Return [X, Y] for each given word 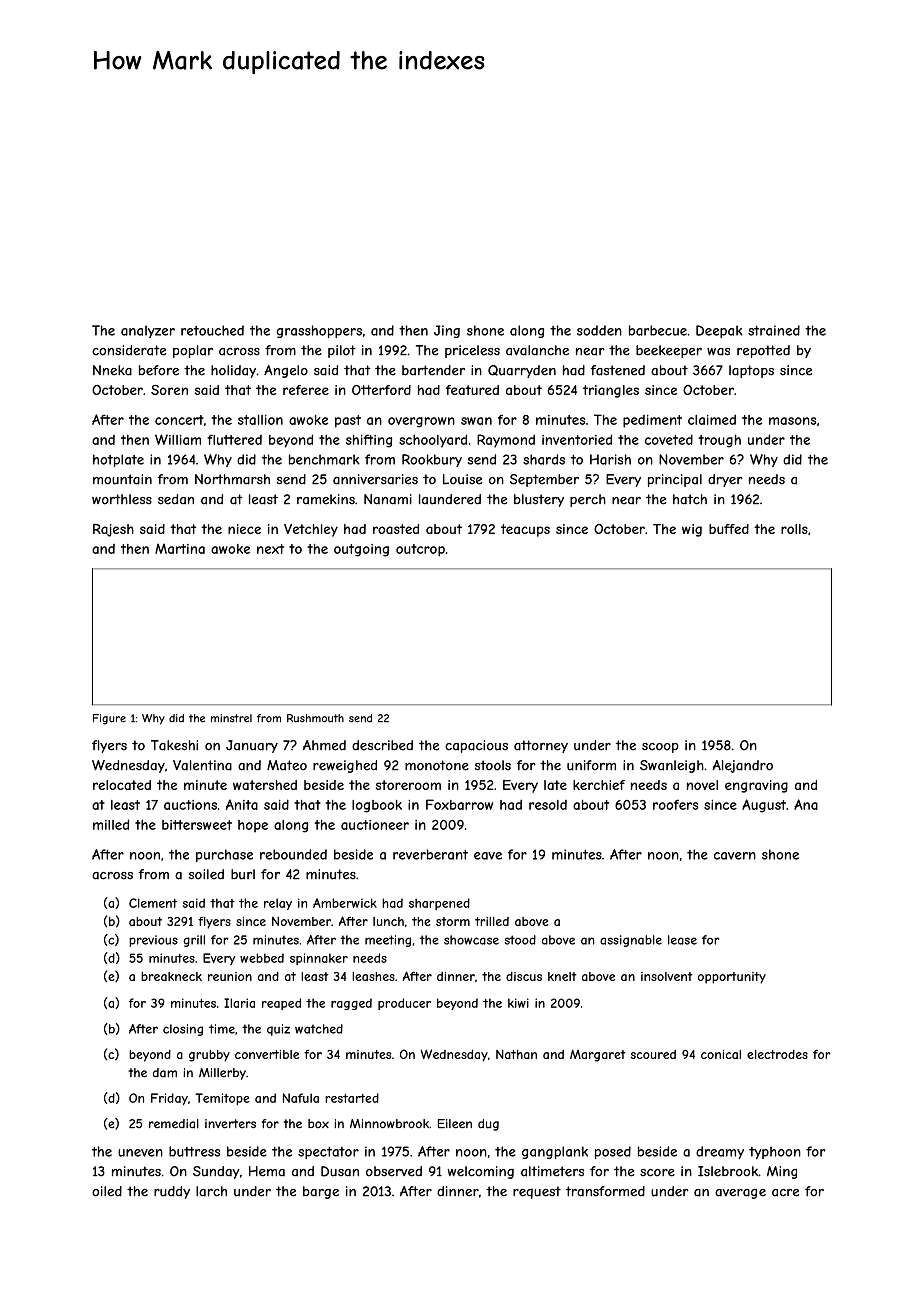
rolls [794, 529]
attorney [541, 746]
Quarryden [522, 371]
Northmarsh [232, 479]
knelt [562, 976]
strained [774, 330]
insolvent [667, 976]
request [537, 1192]
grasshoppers [319, 331]
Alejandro [742, 766]
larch [211, 1191]
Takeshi [174, 745]
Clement [153, 903]
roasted [396, 529]
